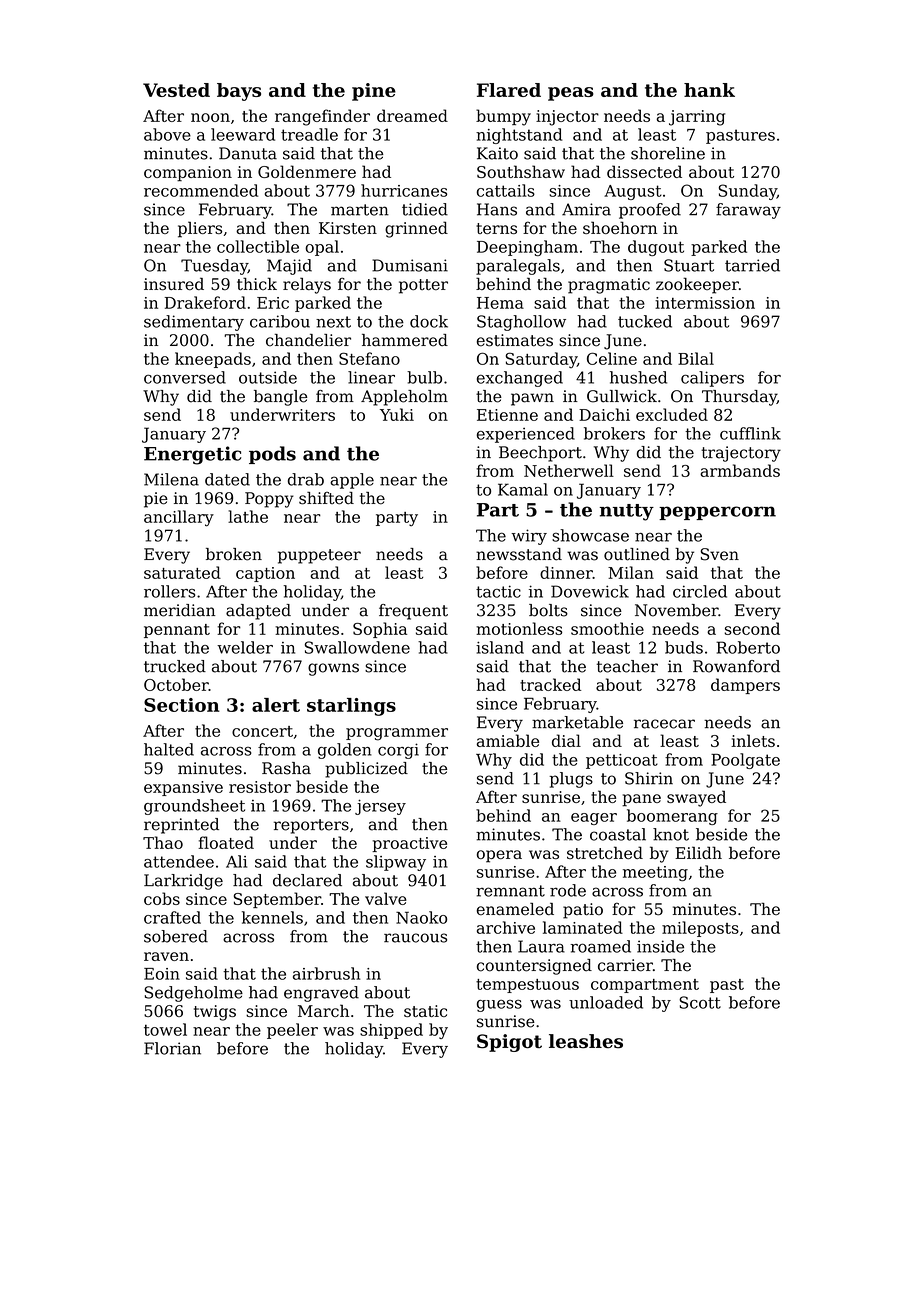 The image size is (924, 1311). Describe the element at coordinates (292, 1031) in the screenshot. I see `peeler` at that location.
